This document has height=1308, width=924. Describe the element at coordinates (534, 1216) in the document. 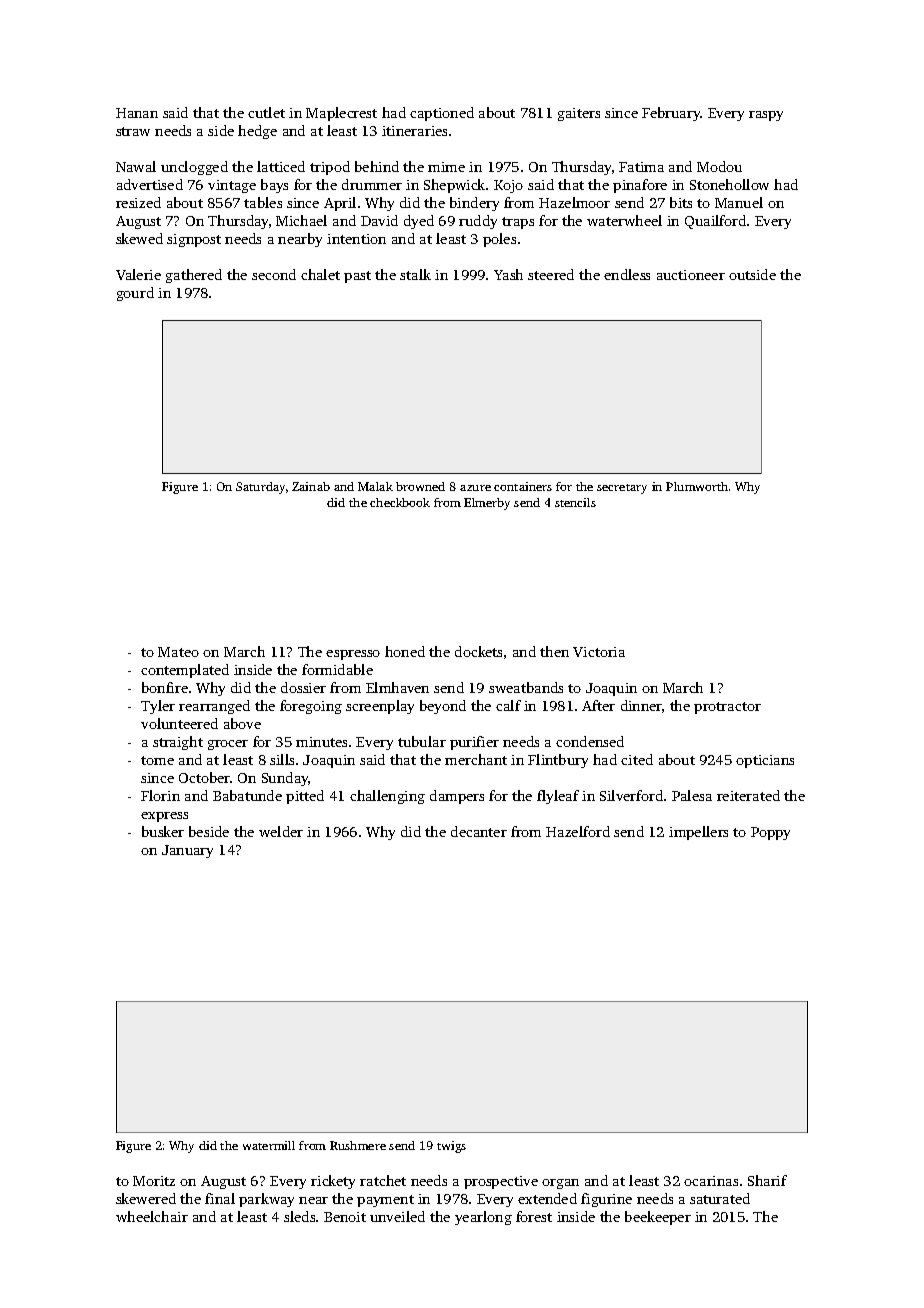

I see `forest` at that location.
